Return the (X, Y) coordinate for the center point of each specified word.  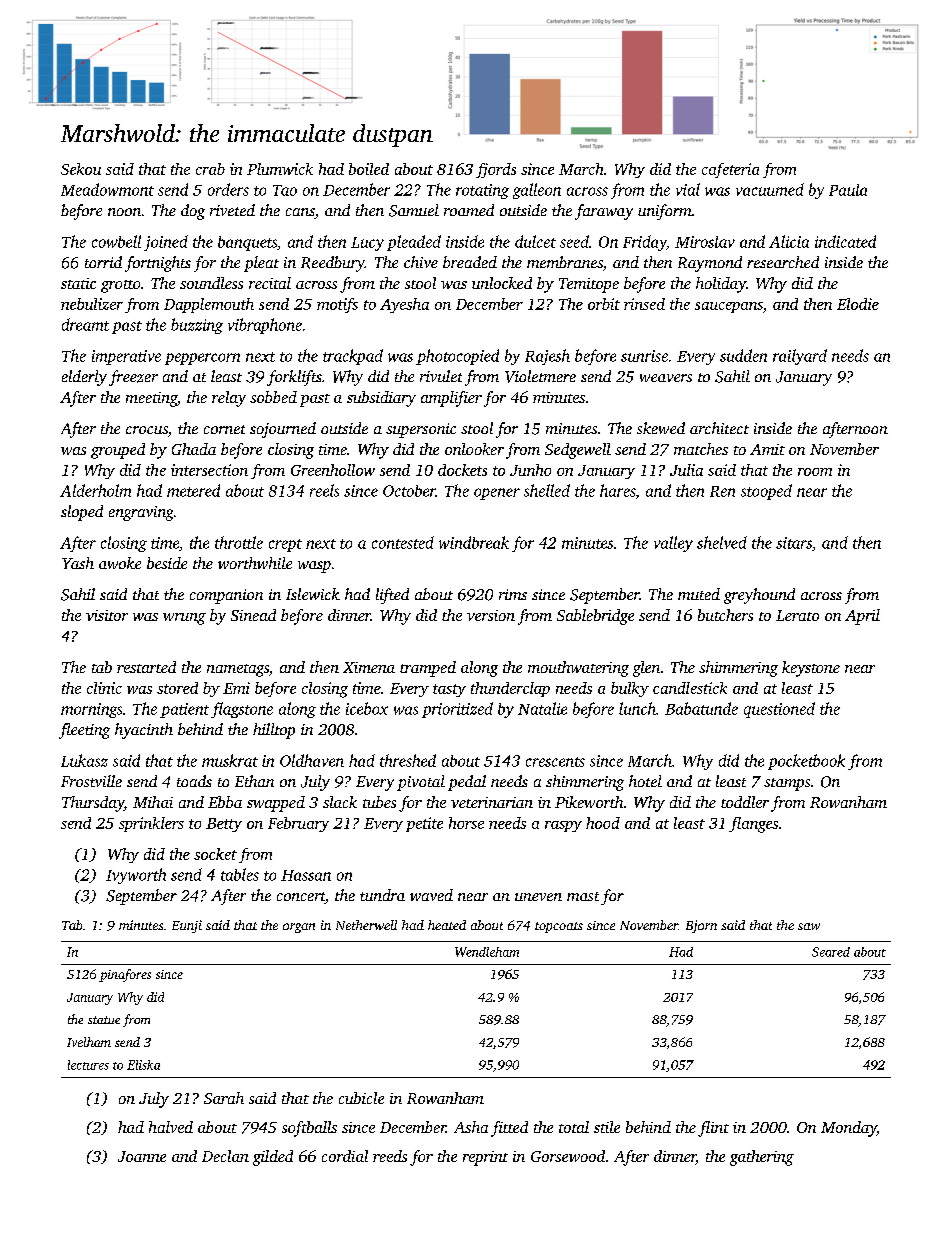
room (815, 472)
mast (583, 896)
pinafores (125, 975)
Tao (285, 190)
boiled (369, 169)
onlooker (474, 449)
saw (809, 926)
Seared (831, 952)
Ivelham (89, 1042)
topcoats (559, 927)
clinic (104, 688)
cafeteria (730, 170)
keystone (811, 669)
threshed (408, 760)
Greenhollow (333, 470)
